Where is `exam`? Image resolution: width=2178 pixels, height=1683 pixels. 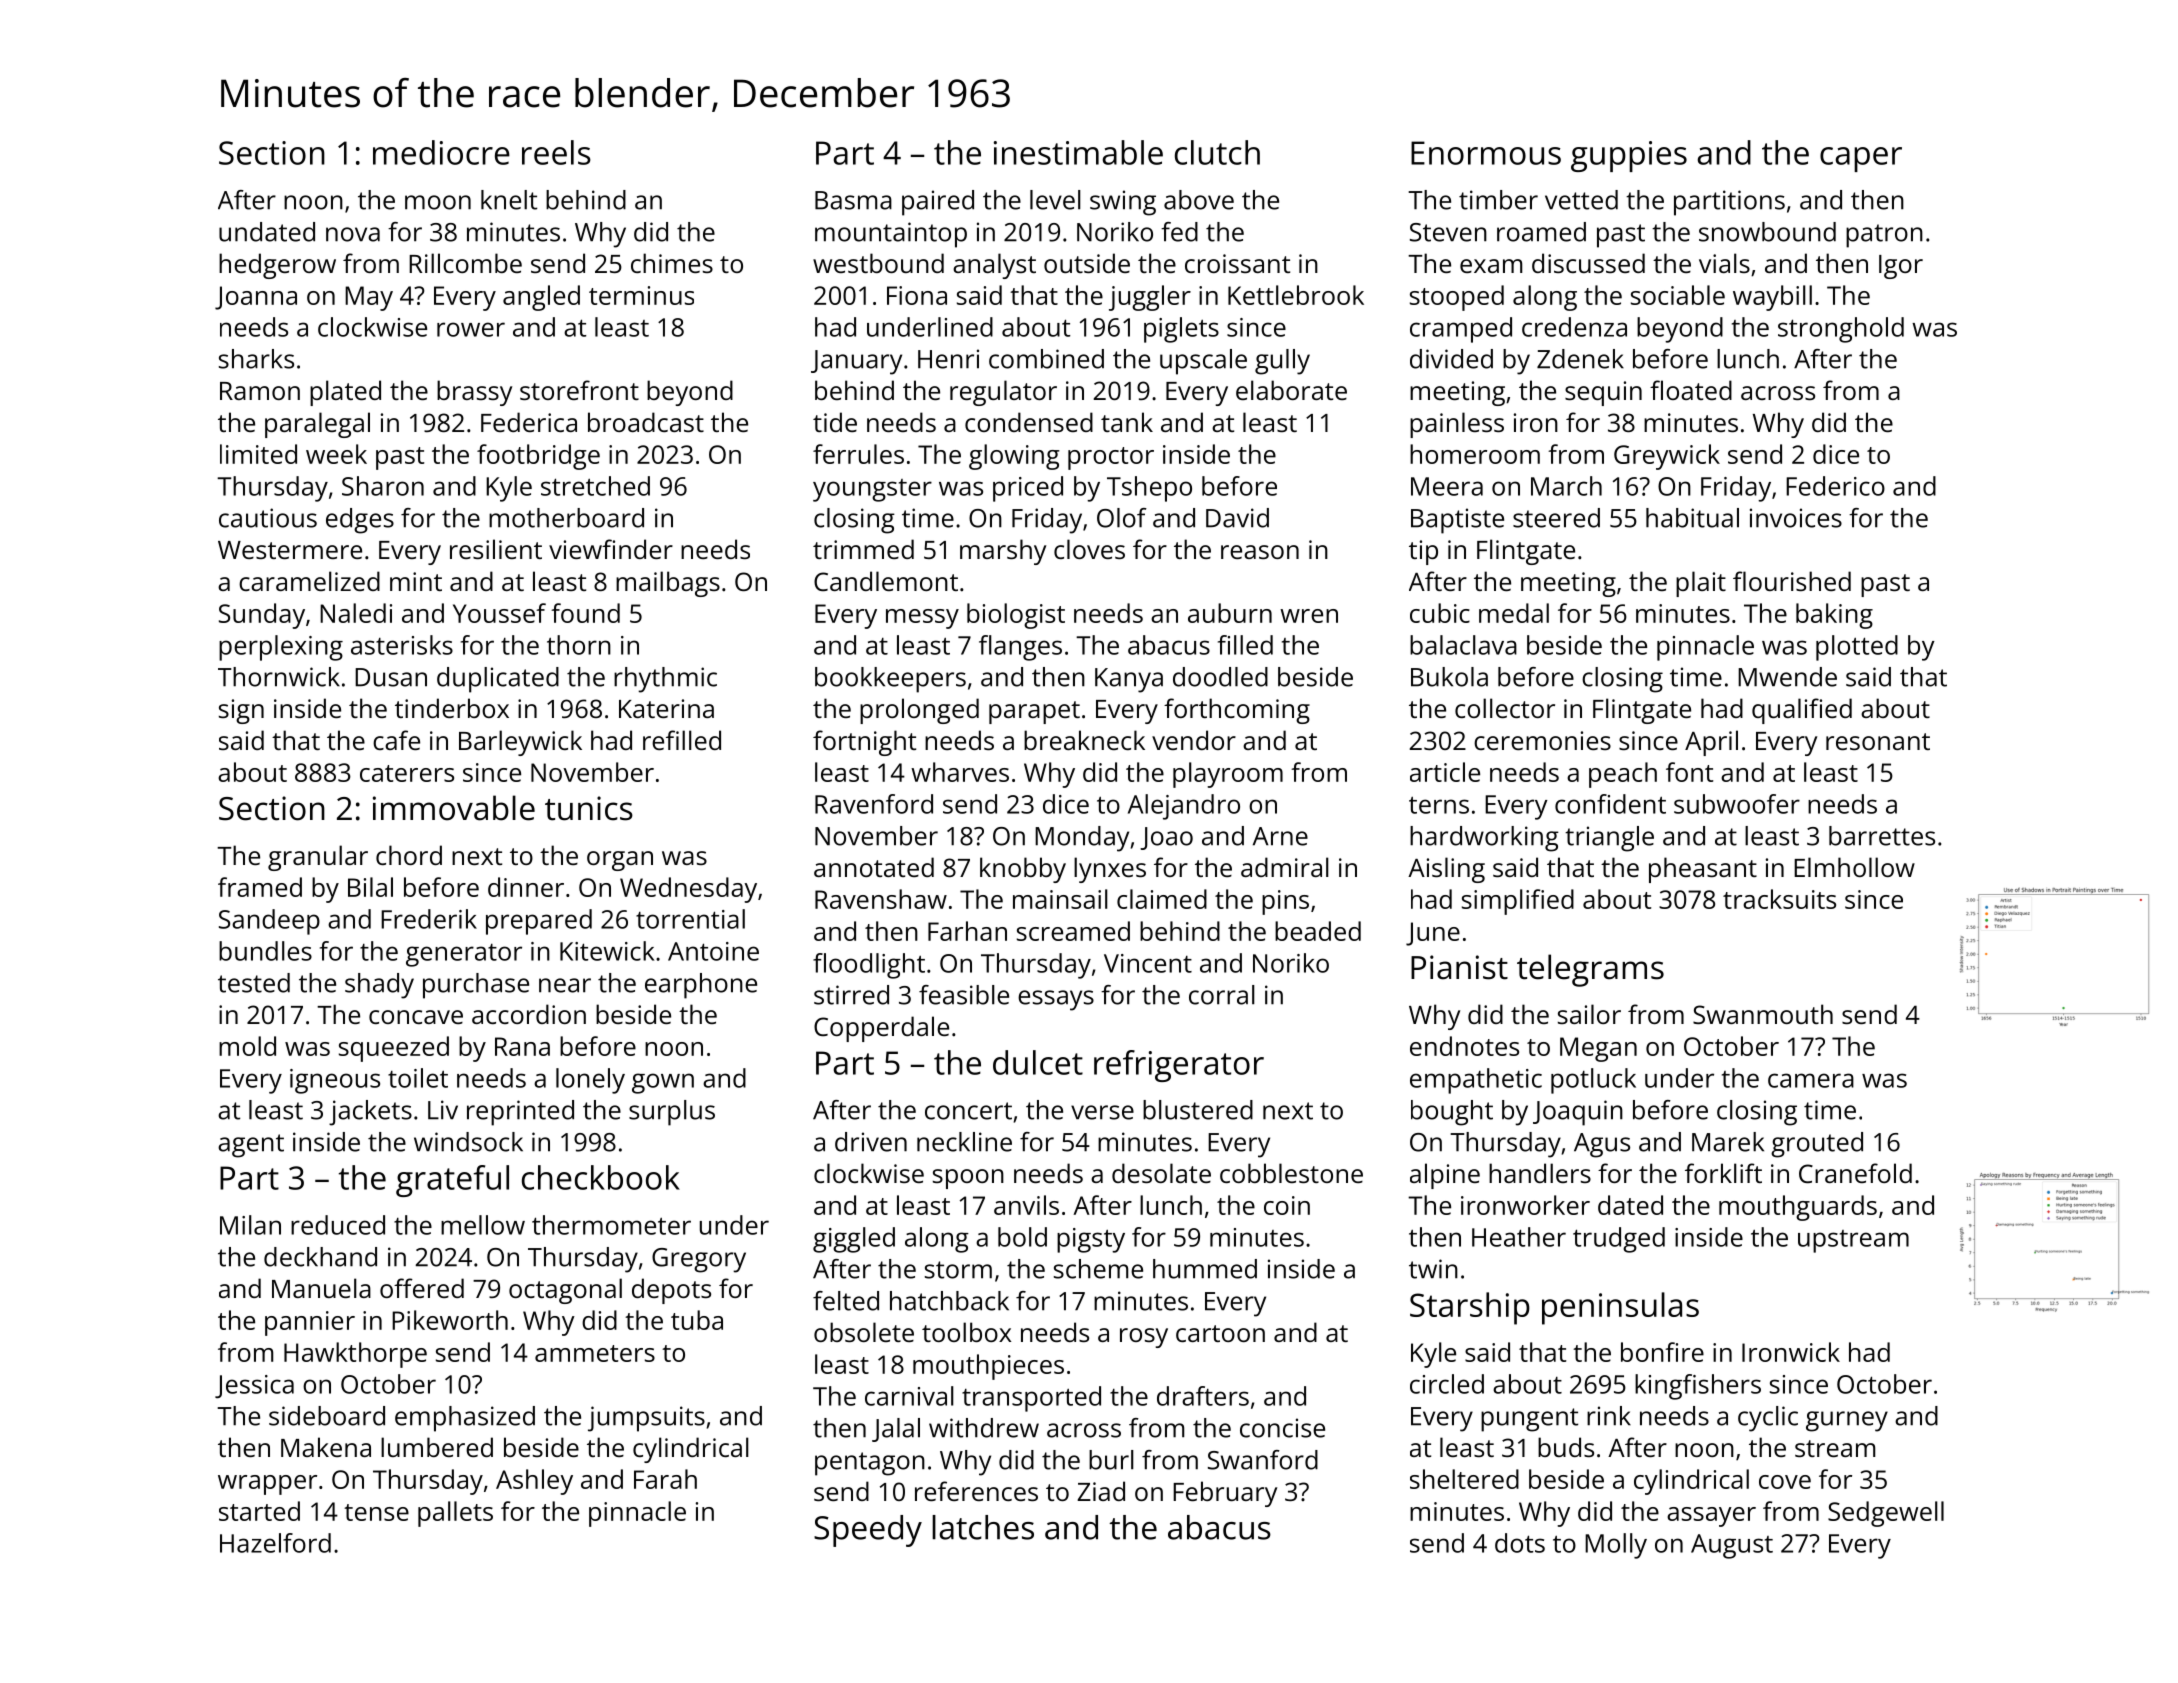 exam is located at coordinates (1491, 266).
